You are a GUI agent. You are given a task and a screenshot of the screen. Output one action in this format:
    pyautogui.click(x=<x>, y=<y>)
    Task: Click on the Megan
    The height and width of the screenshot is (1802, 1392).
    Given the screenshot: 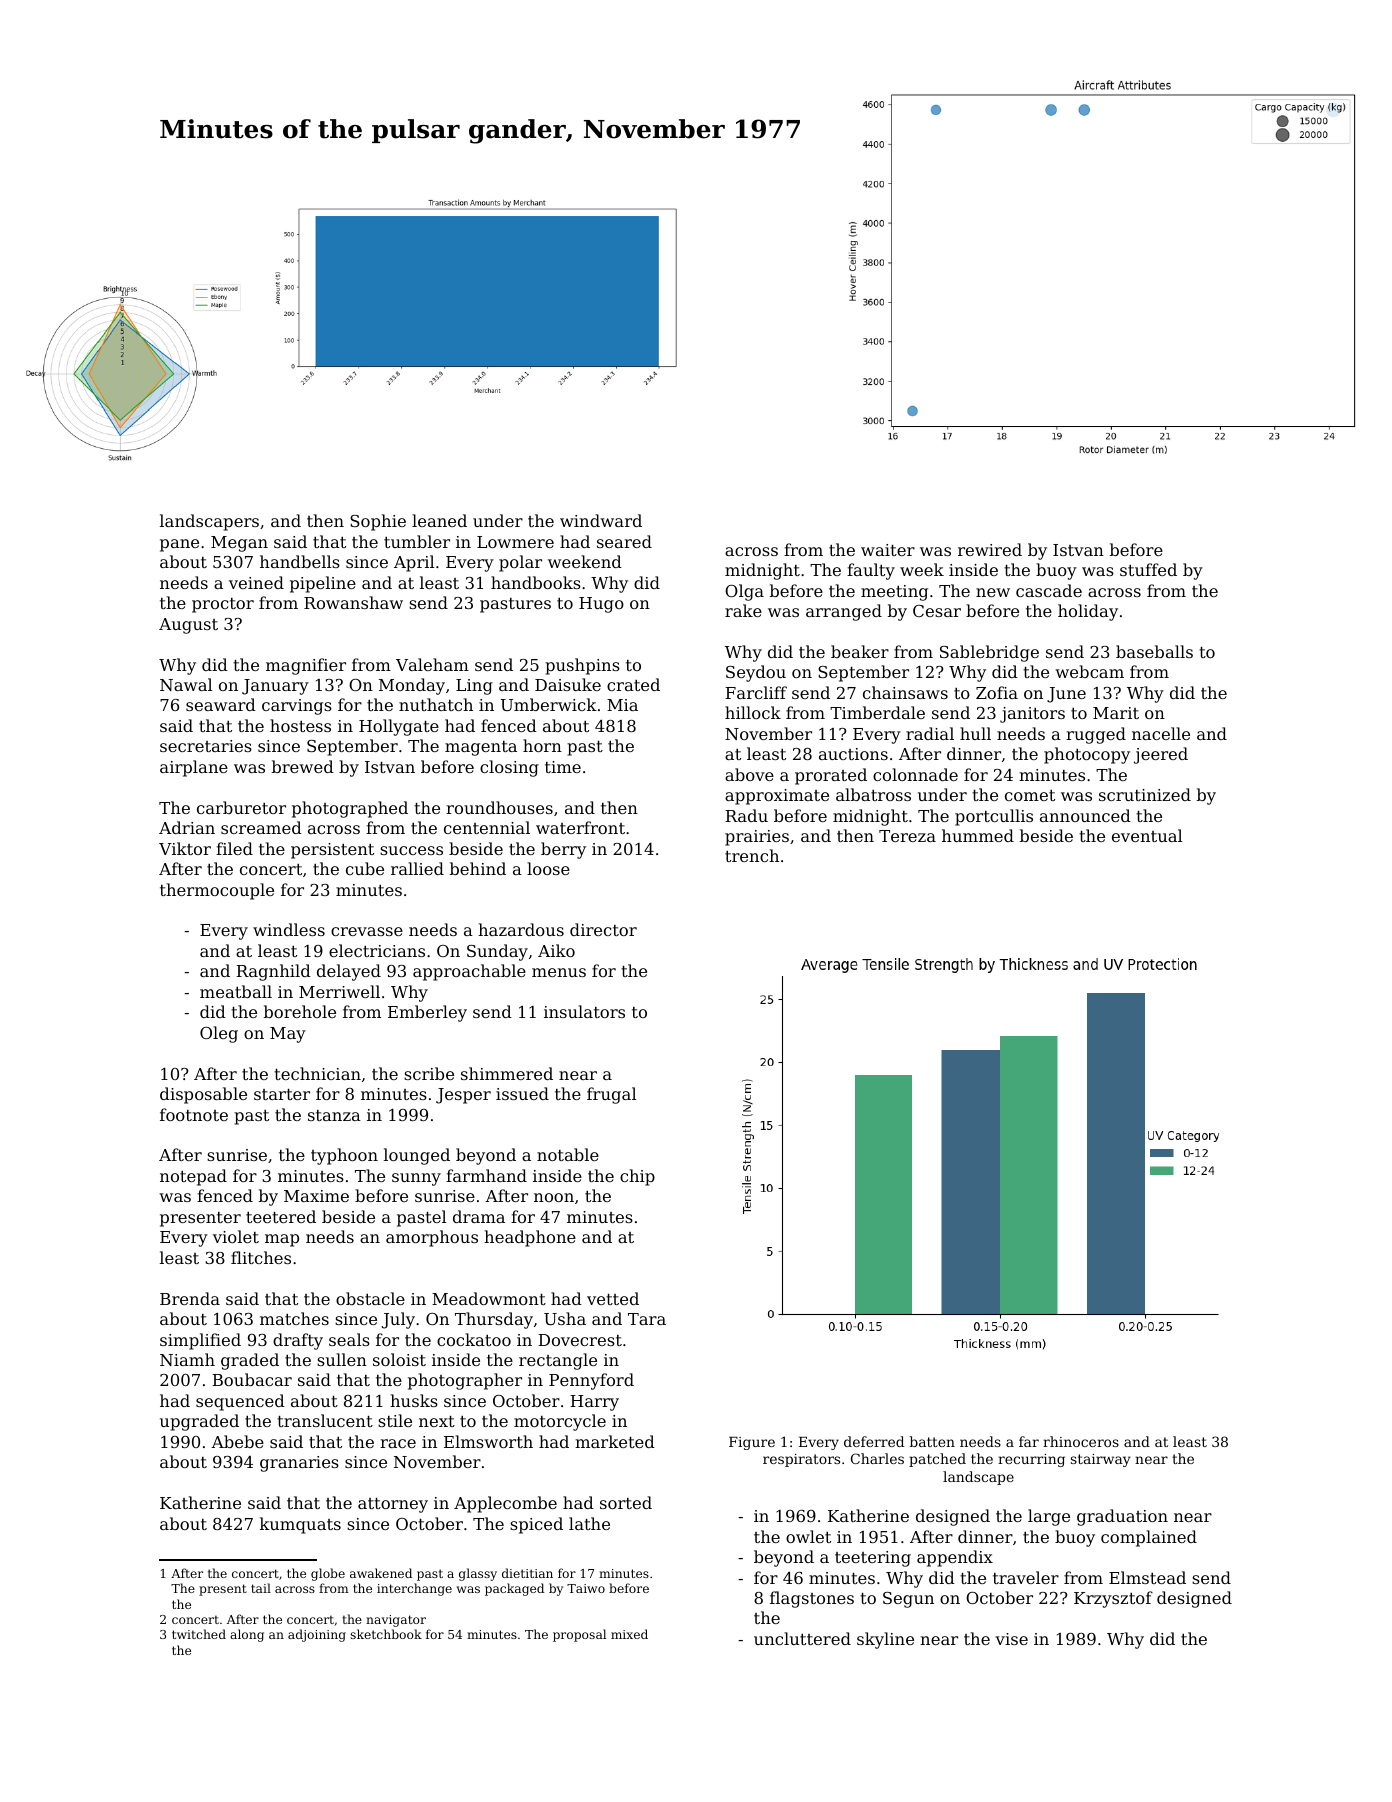 What is the action you would take?
    pyautogui.click(x=239, y=544)
